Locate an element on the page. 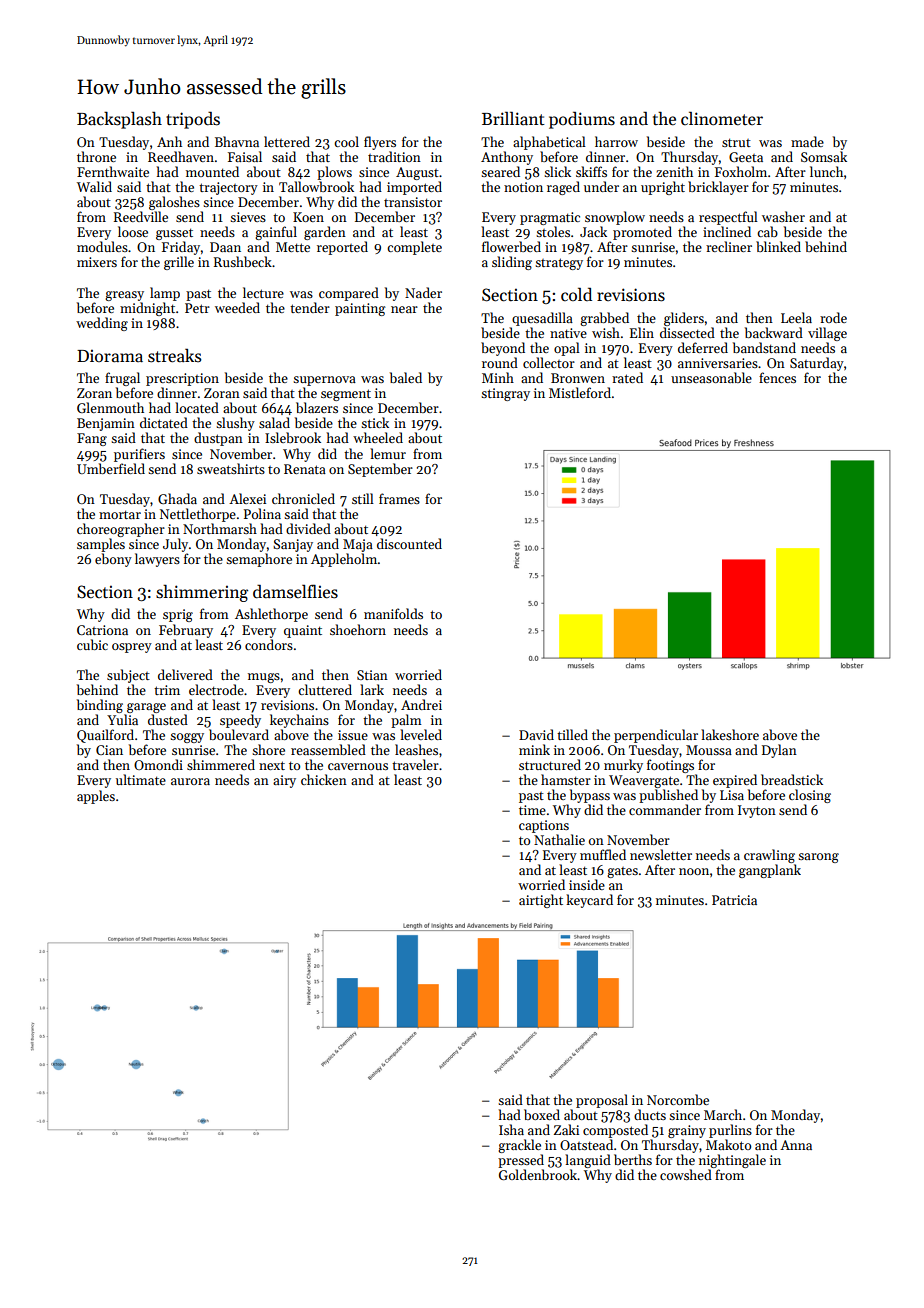  Backsplash is located at coordinates (119, 120).
